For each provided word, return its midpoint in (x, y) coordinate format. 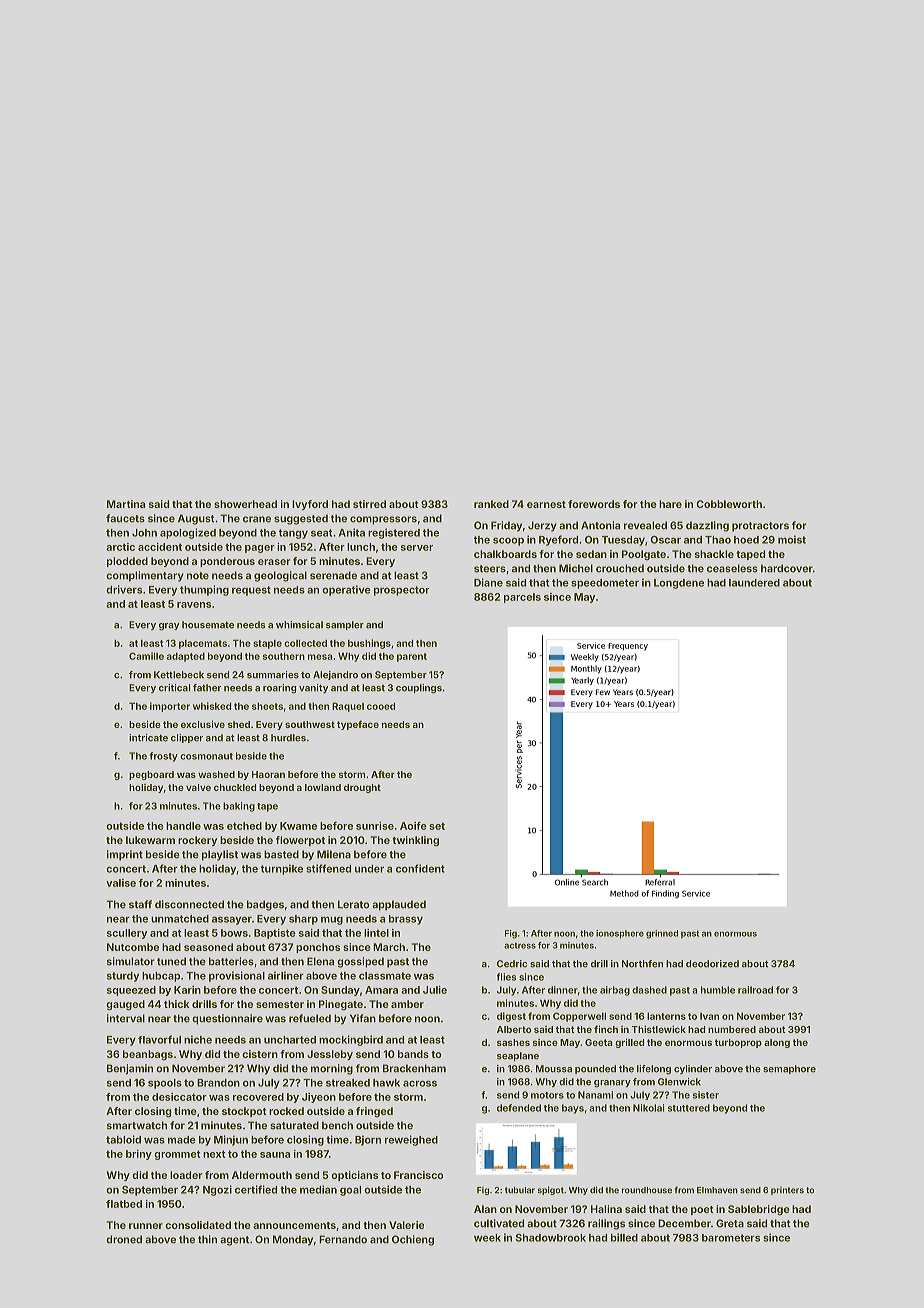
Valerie (406, 1225)
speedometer (605, 584)
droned (124, 1239)
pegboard (151, 775)
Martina (126, 504)
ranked (491, 504)
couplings (419, 689)
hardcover (787, 568)
